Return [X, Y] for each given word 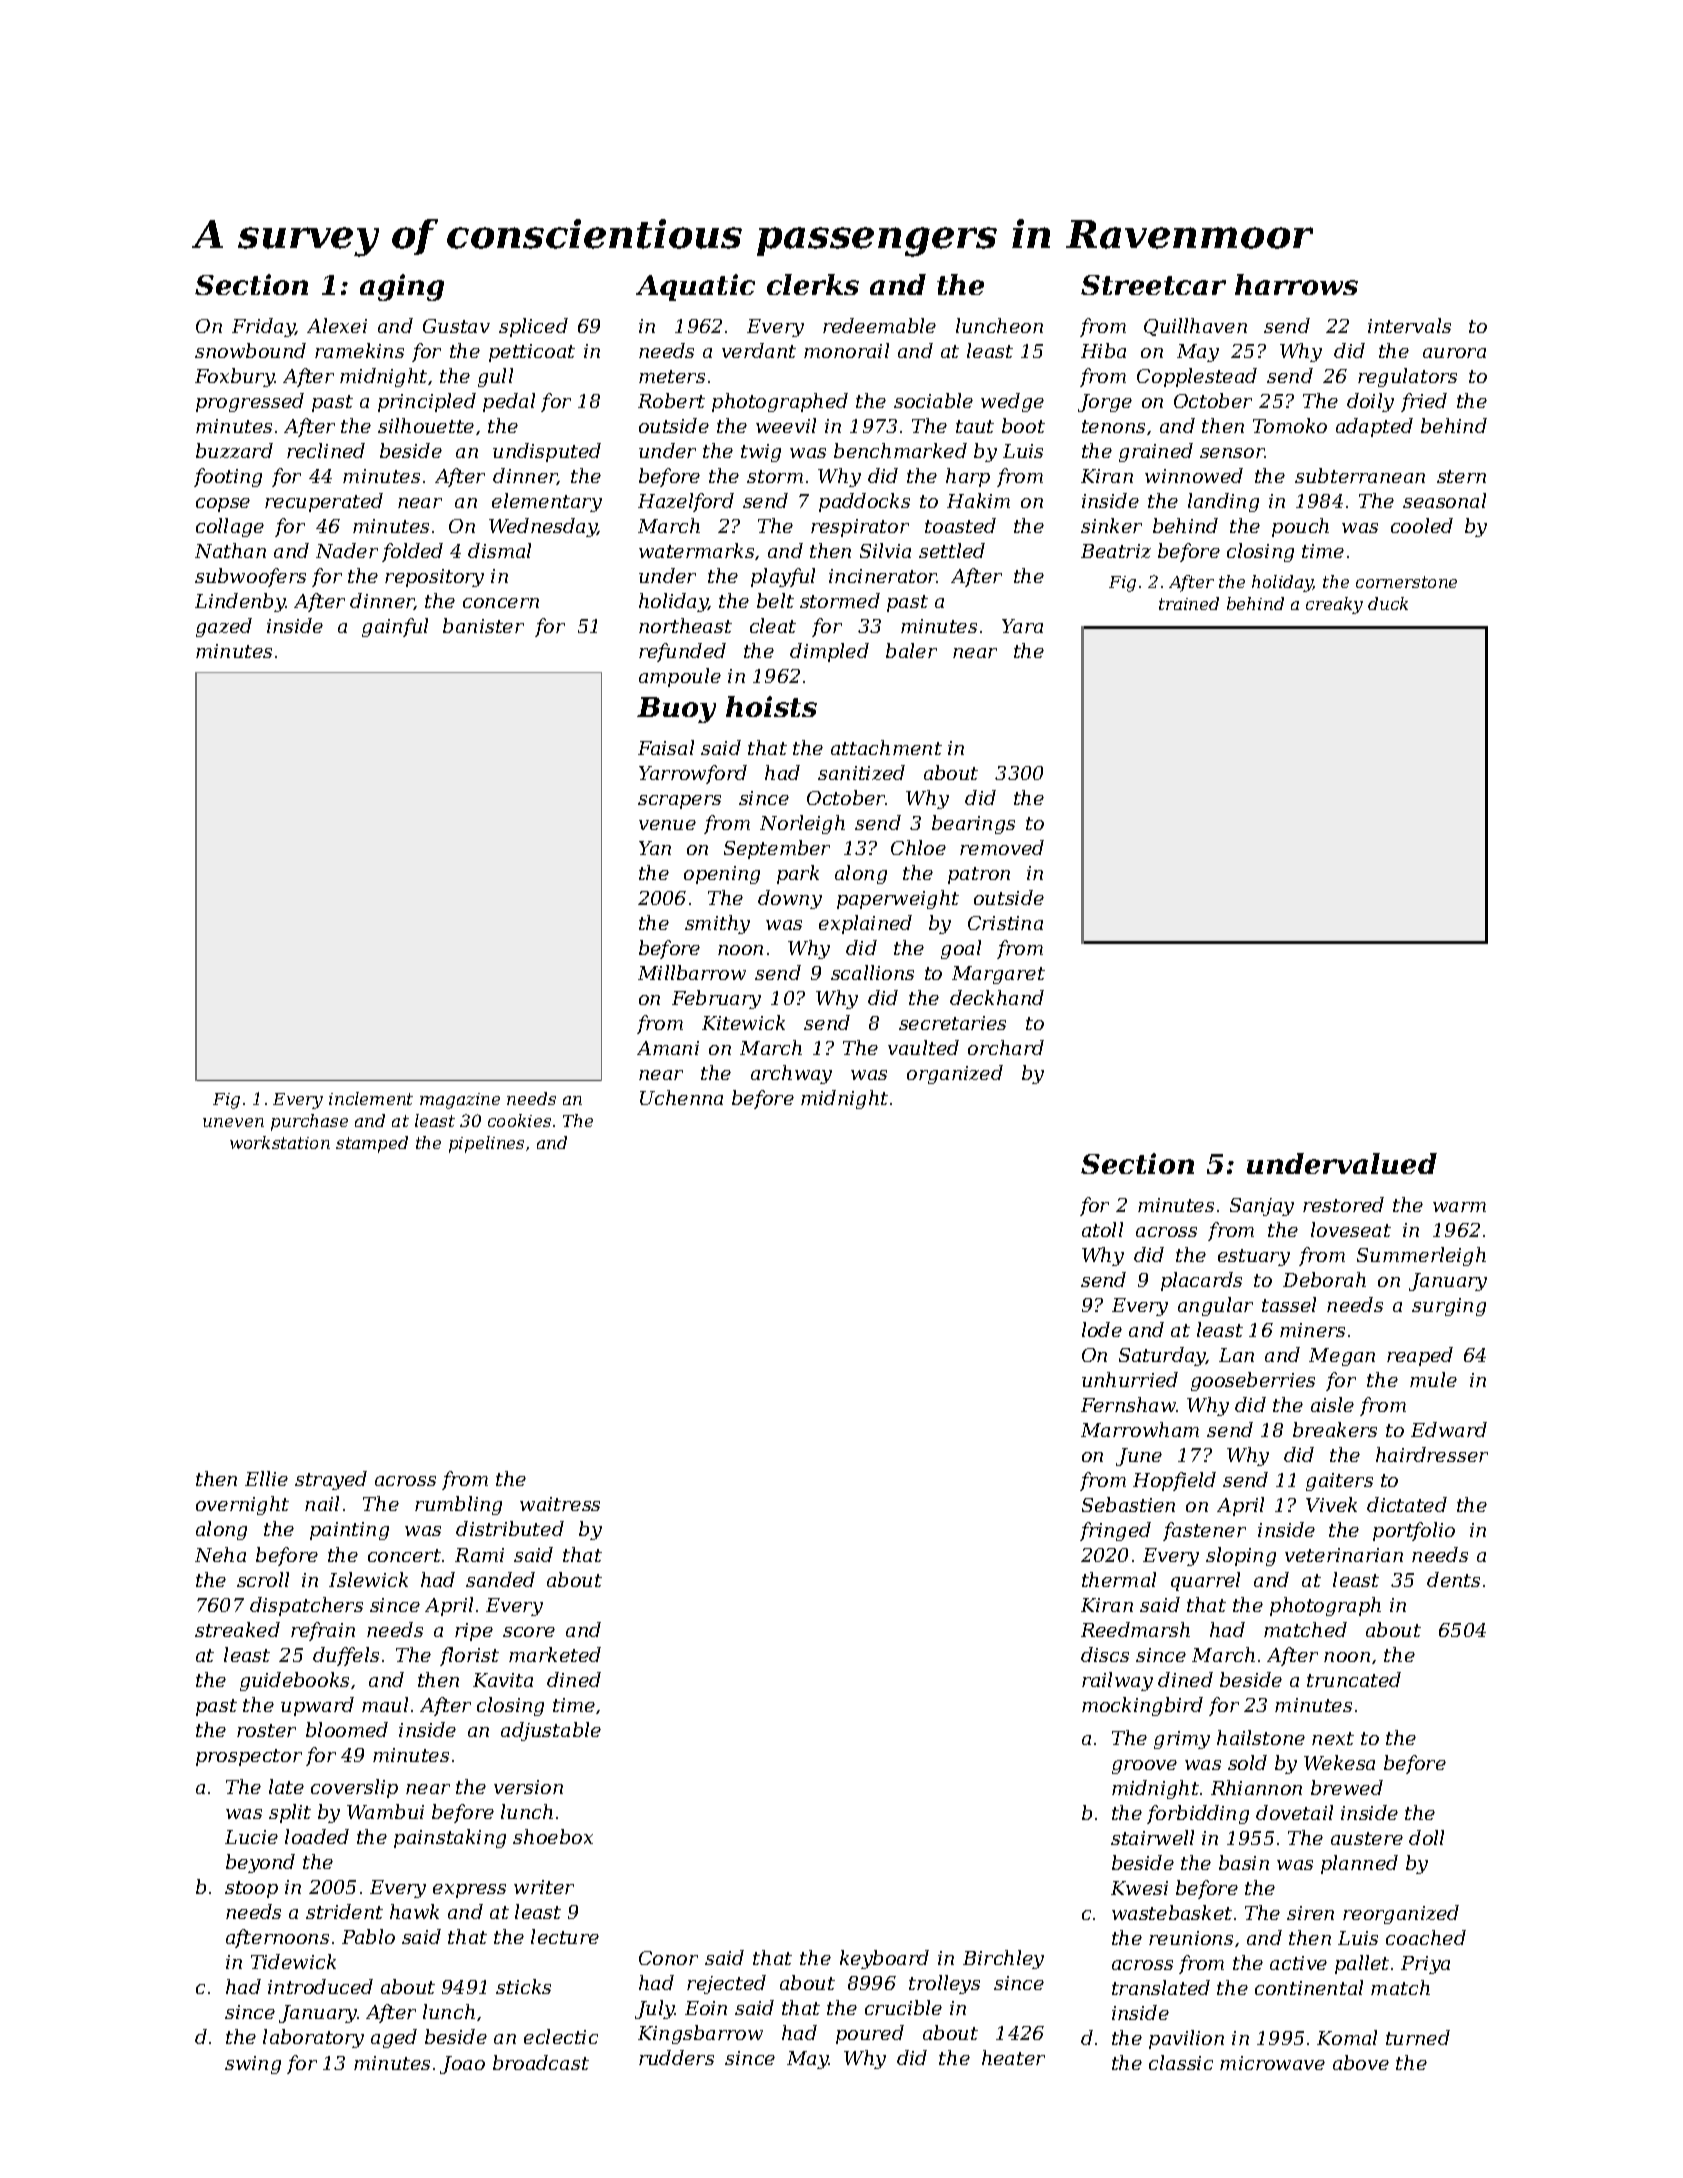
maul [385, 1704]
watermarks [696, 550]
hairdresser [1432, 1454]
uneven [233, 1122]
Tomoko [1290, 425]
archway [791, 1074]
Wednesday [543, 527]
